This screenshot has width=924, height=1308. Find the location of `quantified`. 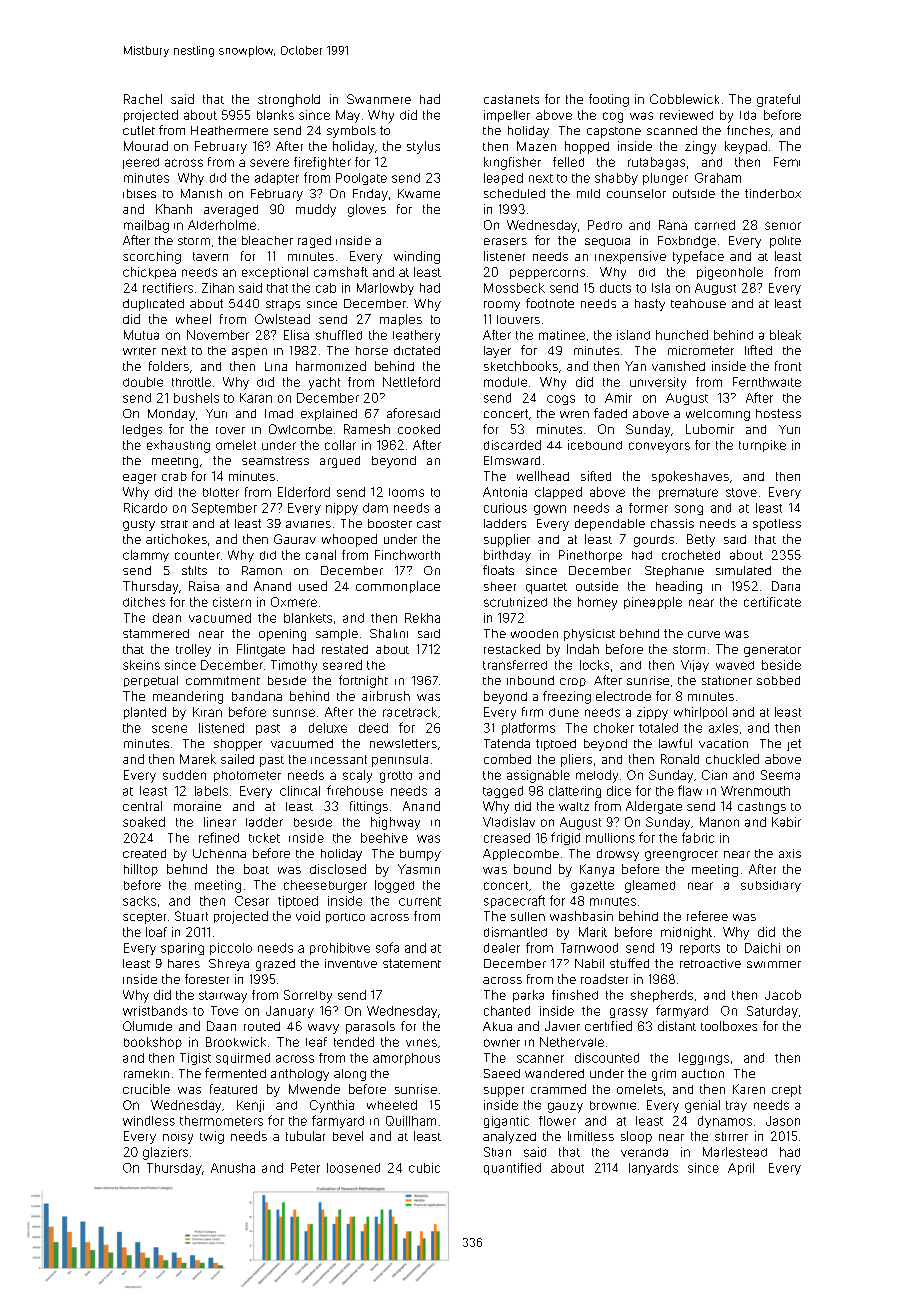

quantified is located at coordinates (512, 1169).
